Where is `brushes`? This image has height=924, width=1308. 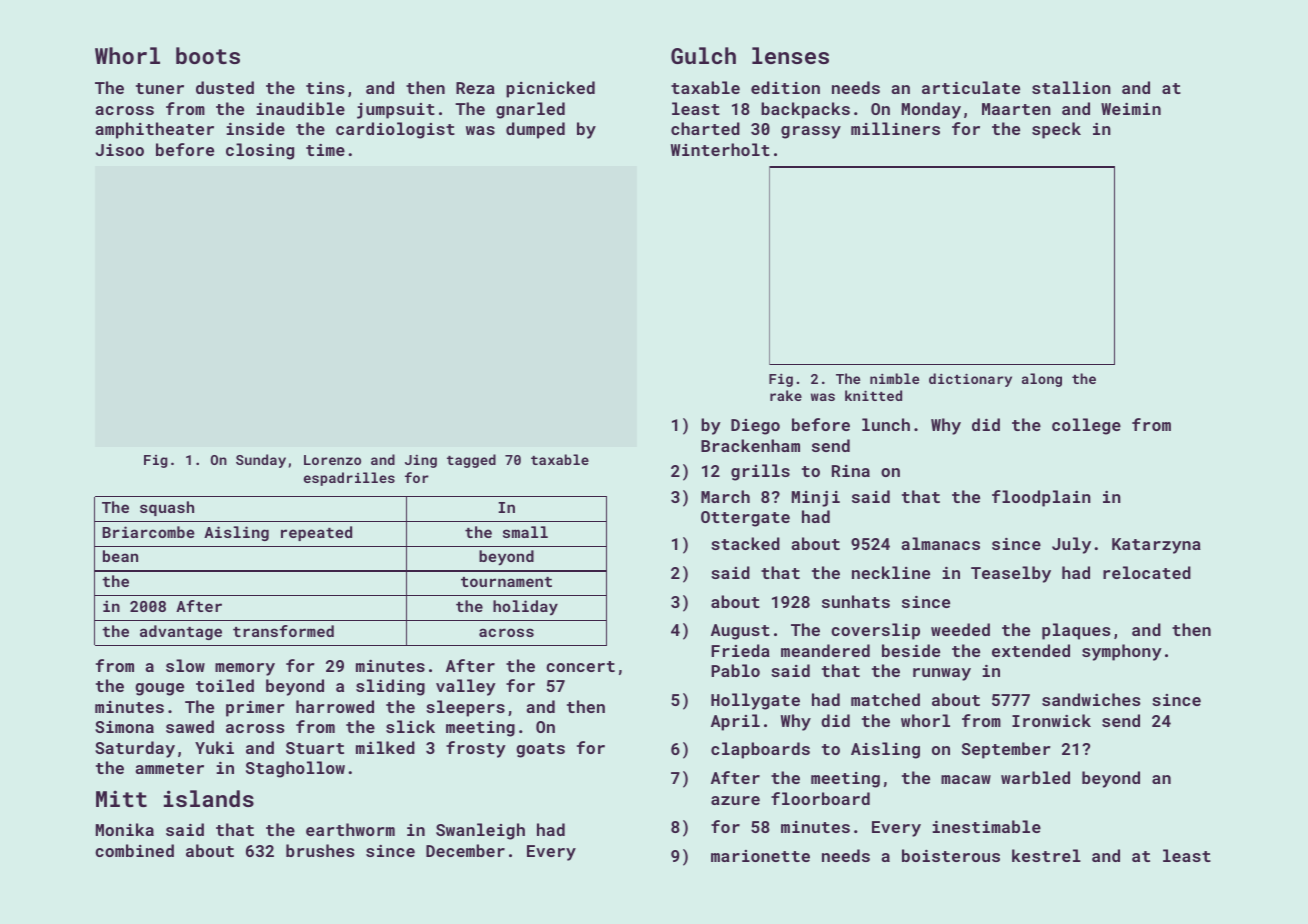 brushes is located at coordinates (320, 850).
